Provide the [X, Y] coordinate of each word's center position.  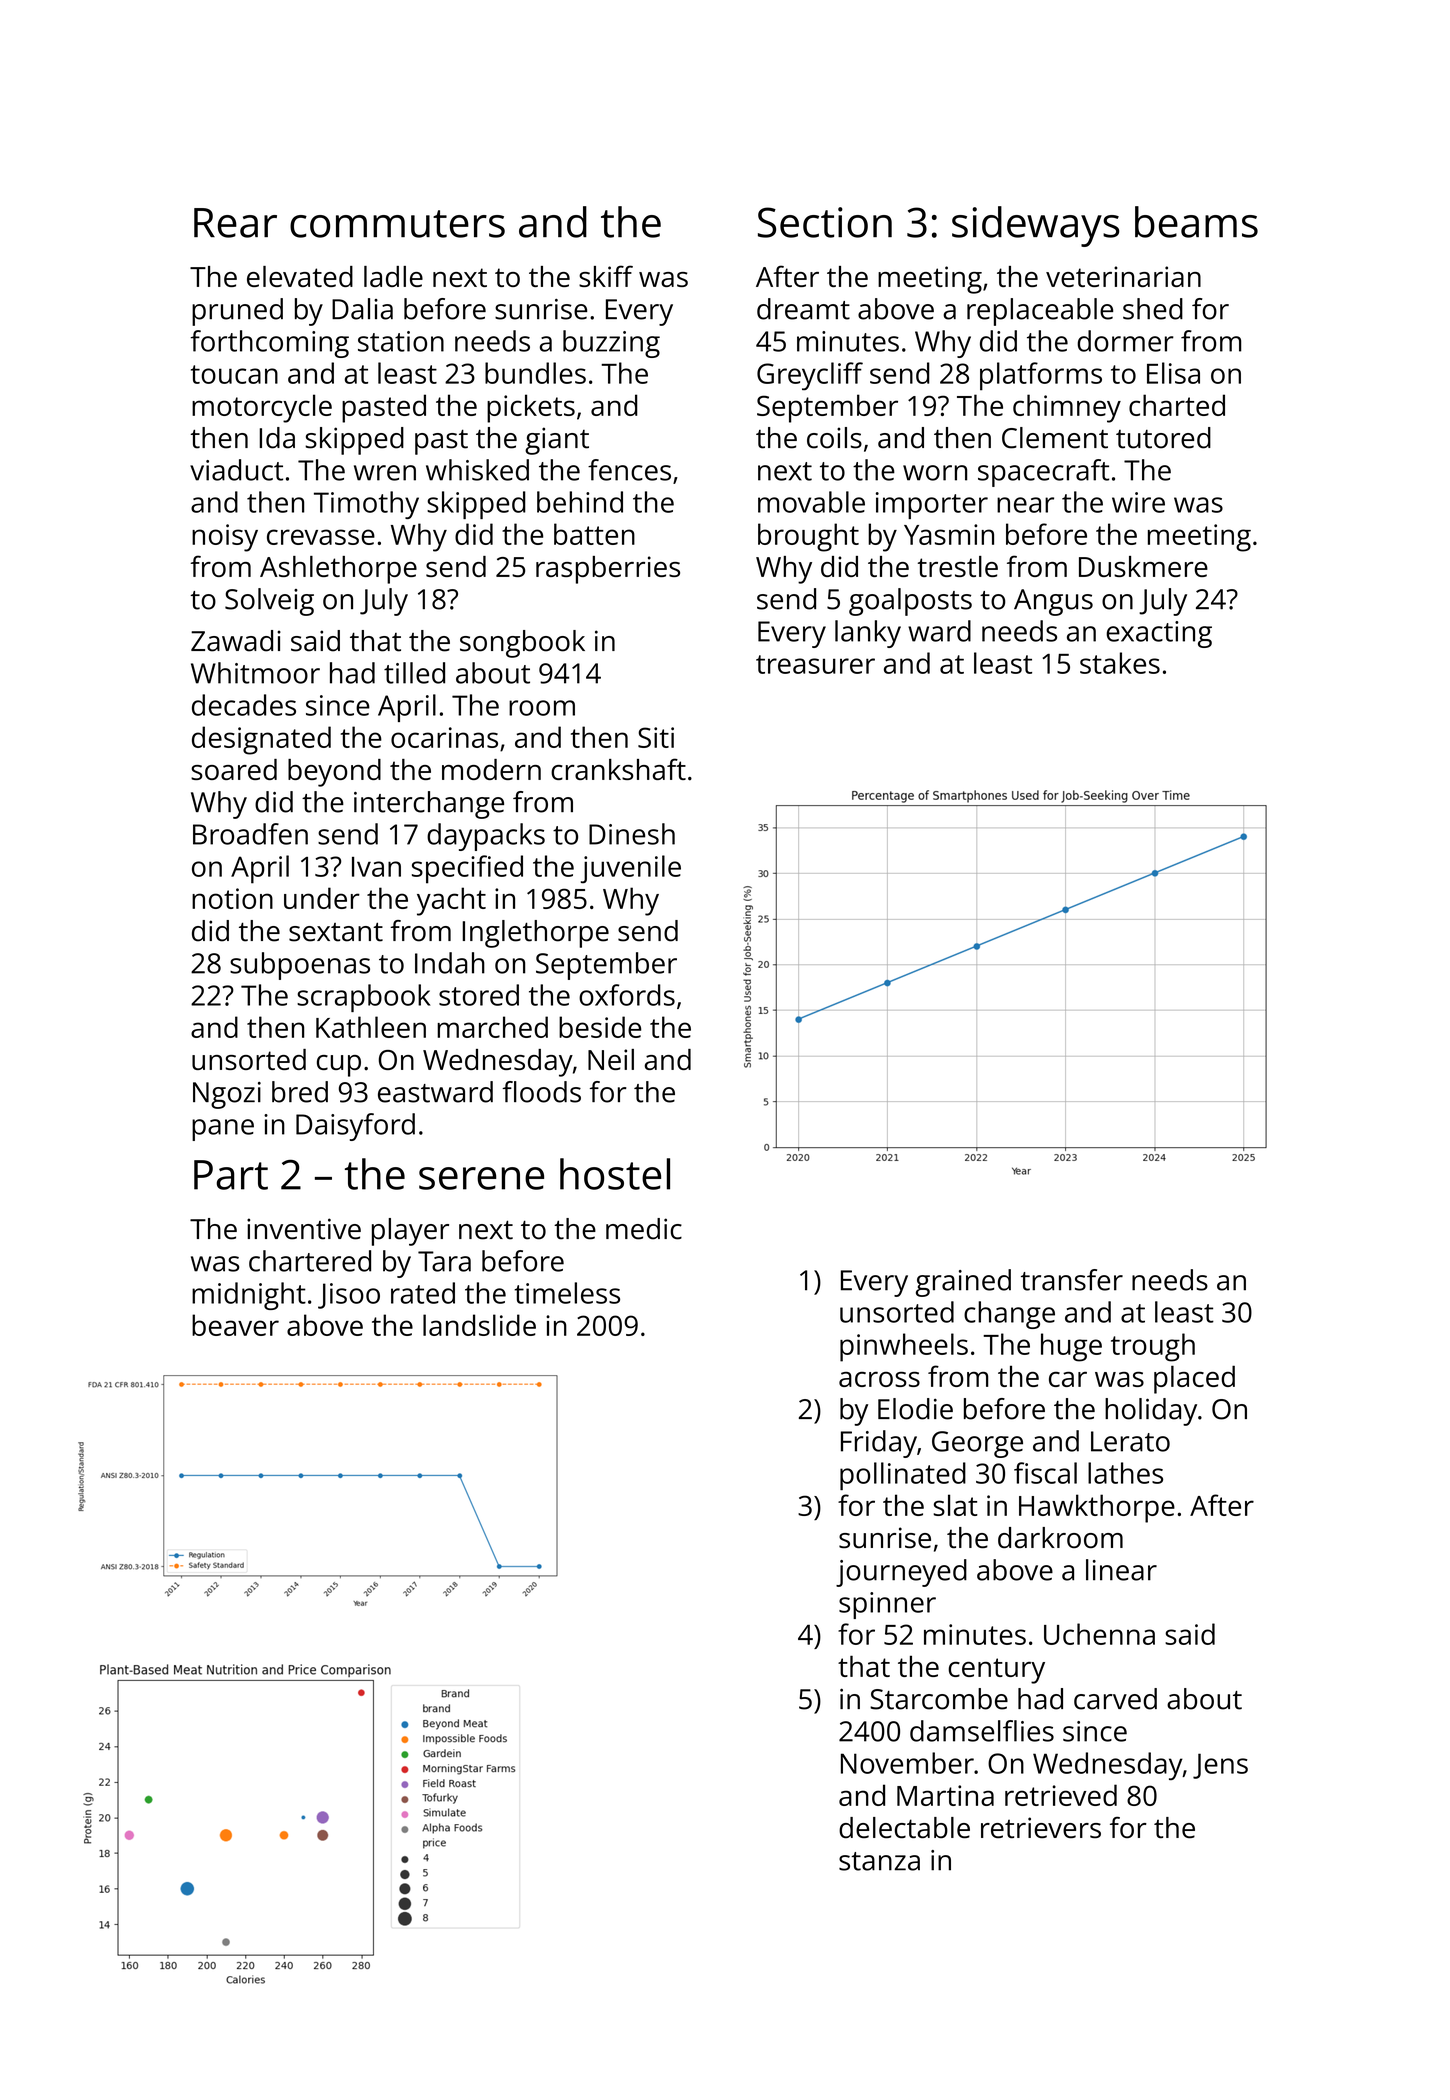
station [401, 341]
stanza [879, 1861]
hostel [615, 1174]
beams [1196, 222]
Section [825, 222]
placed [1194, 1379]
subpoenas [300, 966]
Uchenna [1099, 1634]
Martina [945, 1795]
